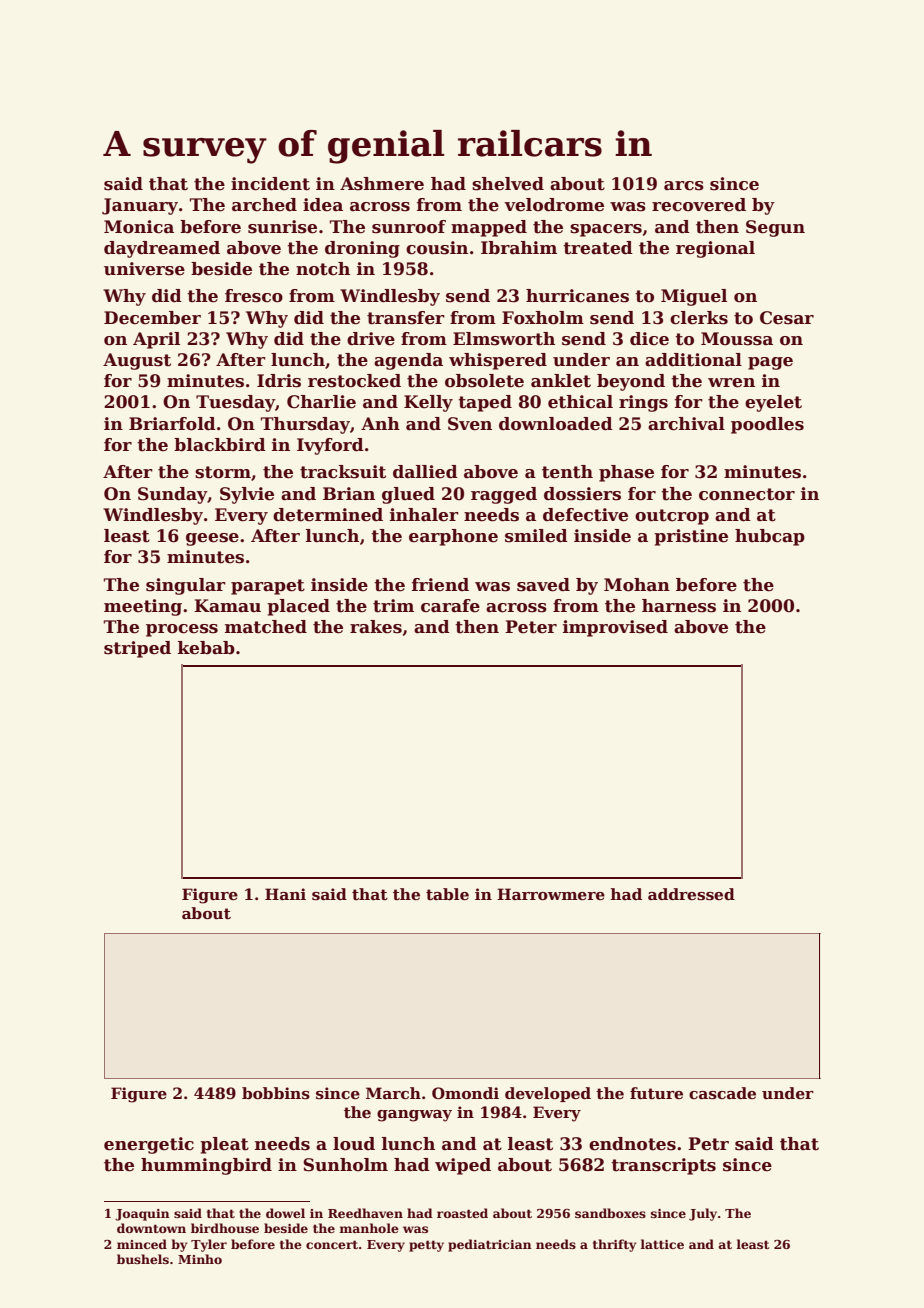 The height and width of the screenshot is (1308, 924). I want to click on archival, so click(686, 424).
